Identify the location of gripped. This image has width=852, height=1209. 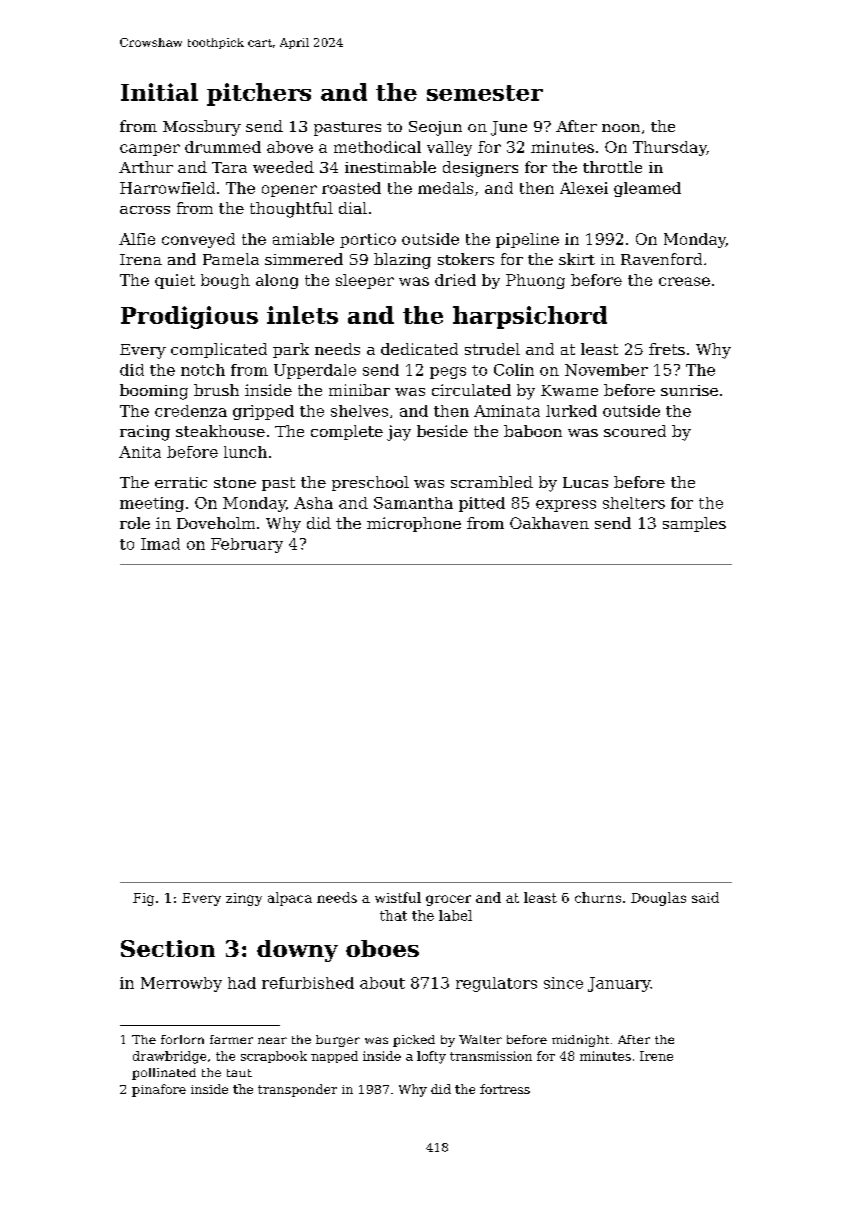
(263, 412).
